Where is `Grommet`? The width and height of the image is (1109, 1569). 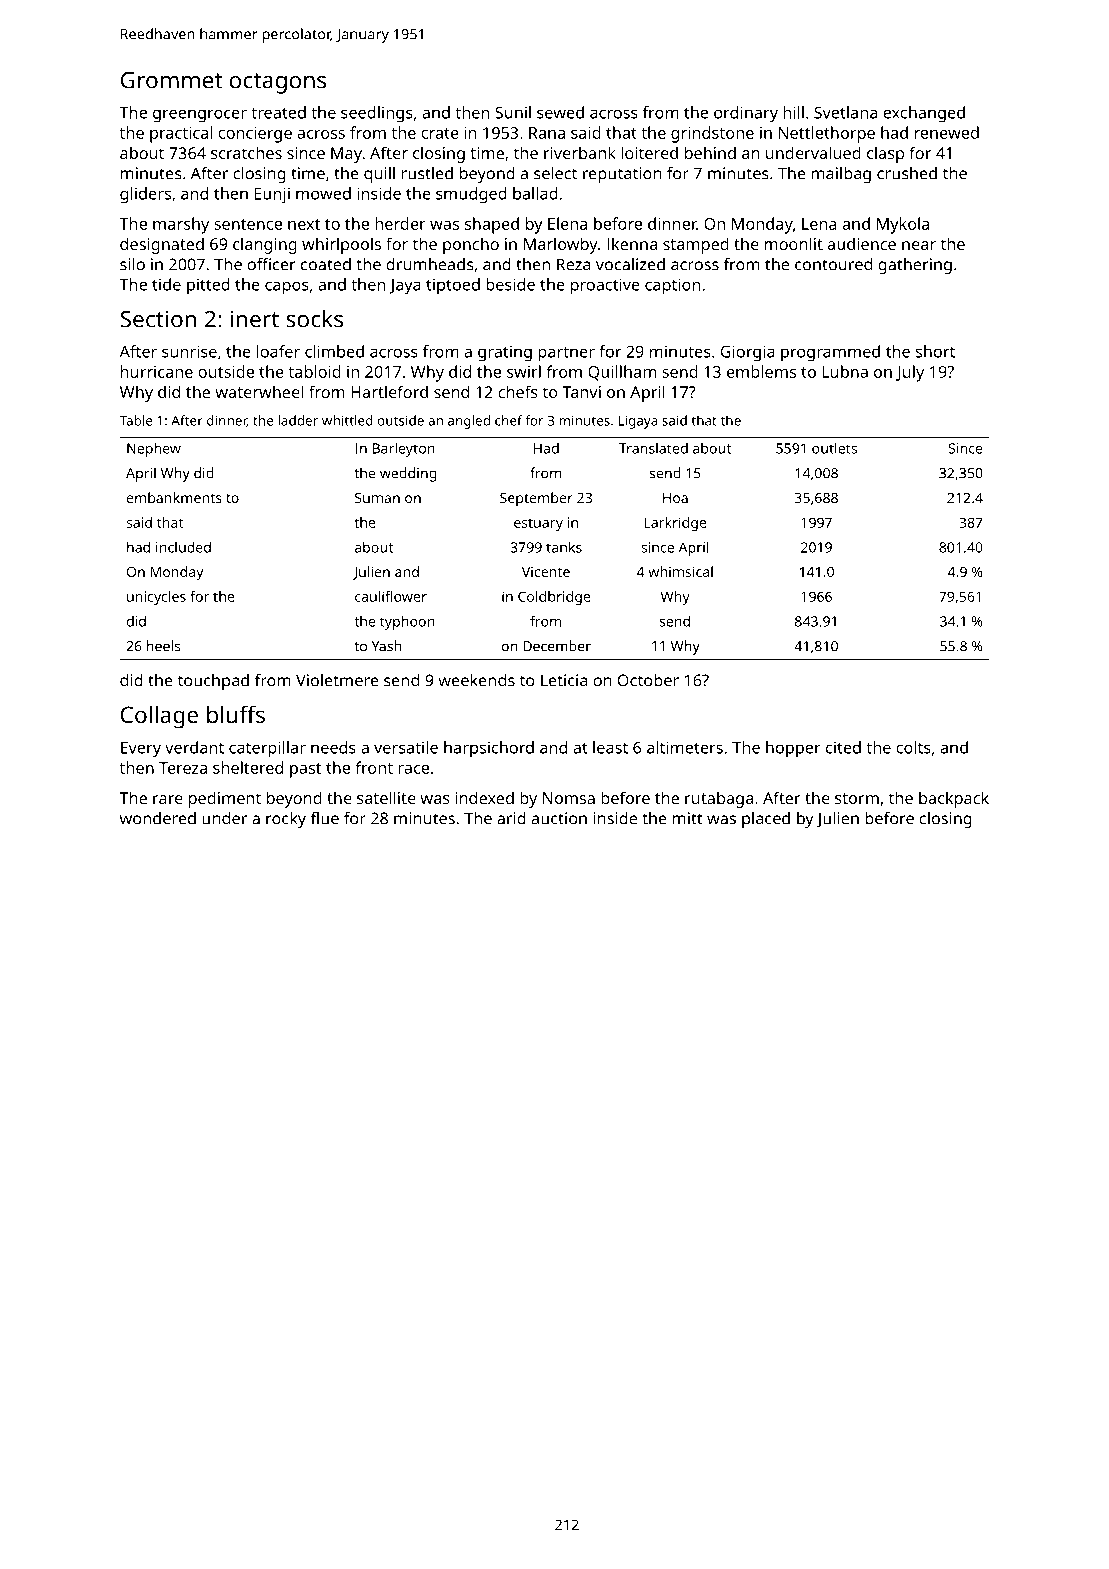 Grommet is located at coordinates (171, 80).
